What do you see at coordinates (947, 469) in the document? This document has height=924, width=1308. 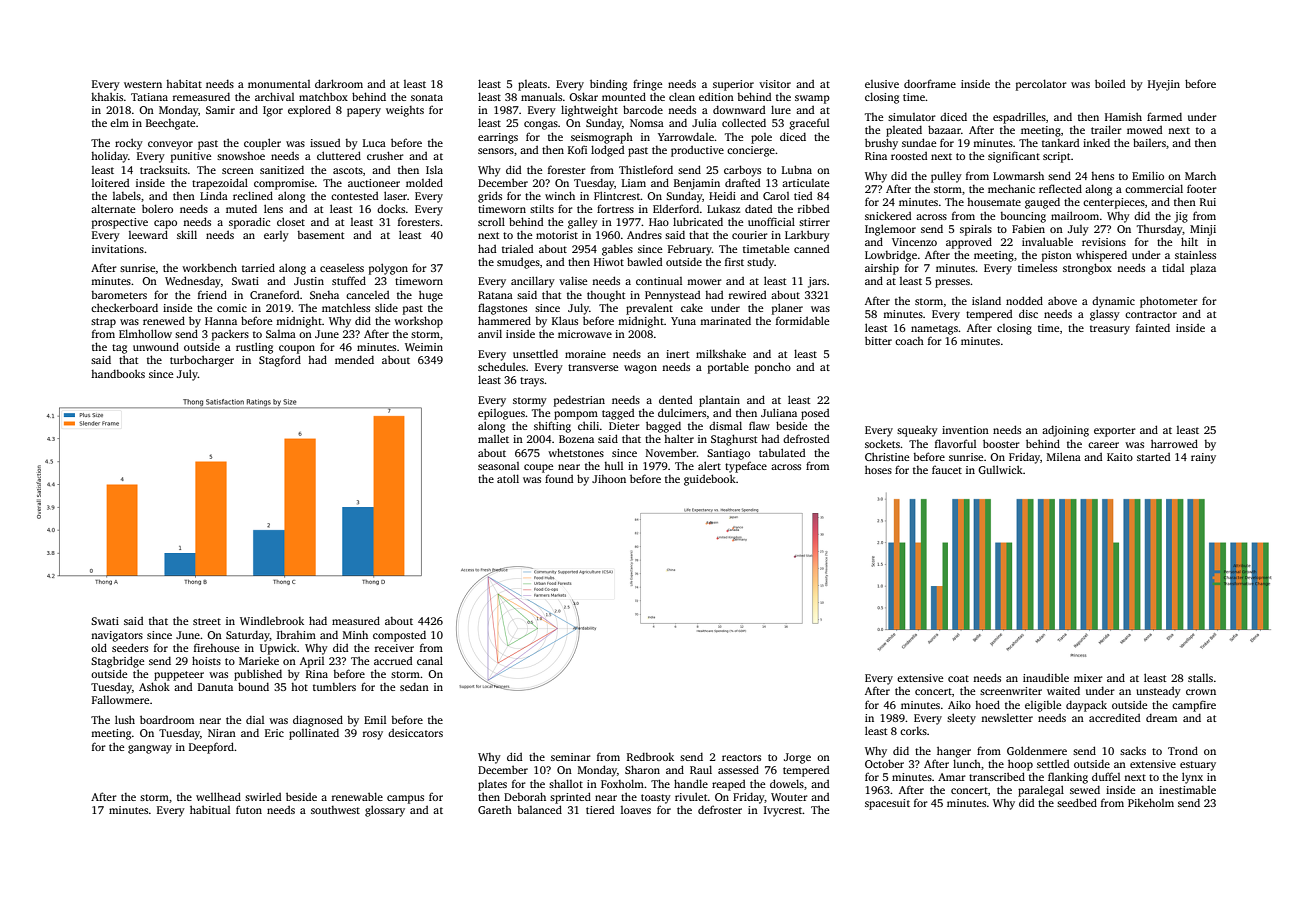 I see `faucet` at bounding box center [947, 469].
